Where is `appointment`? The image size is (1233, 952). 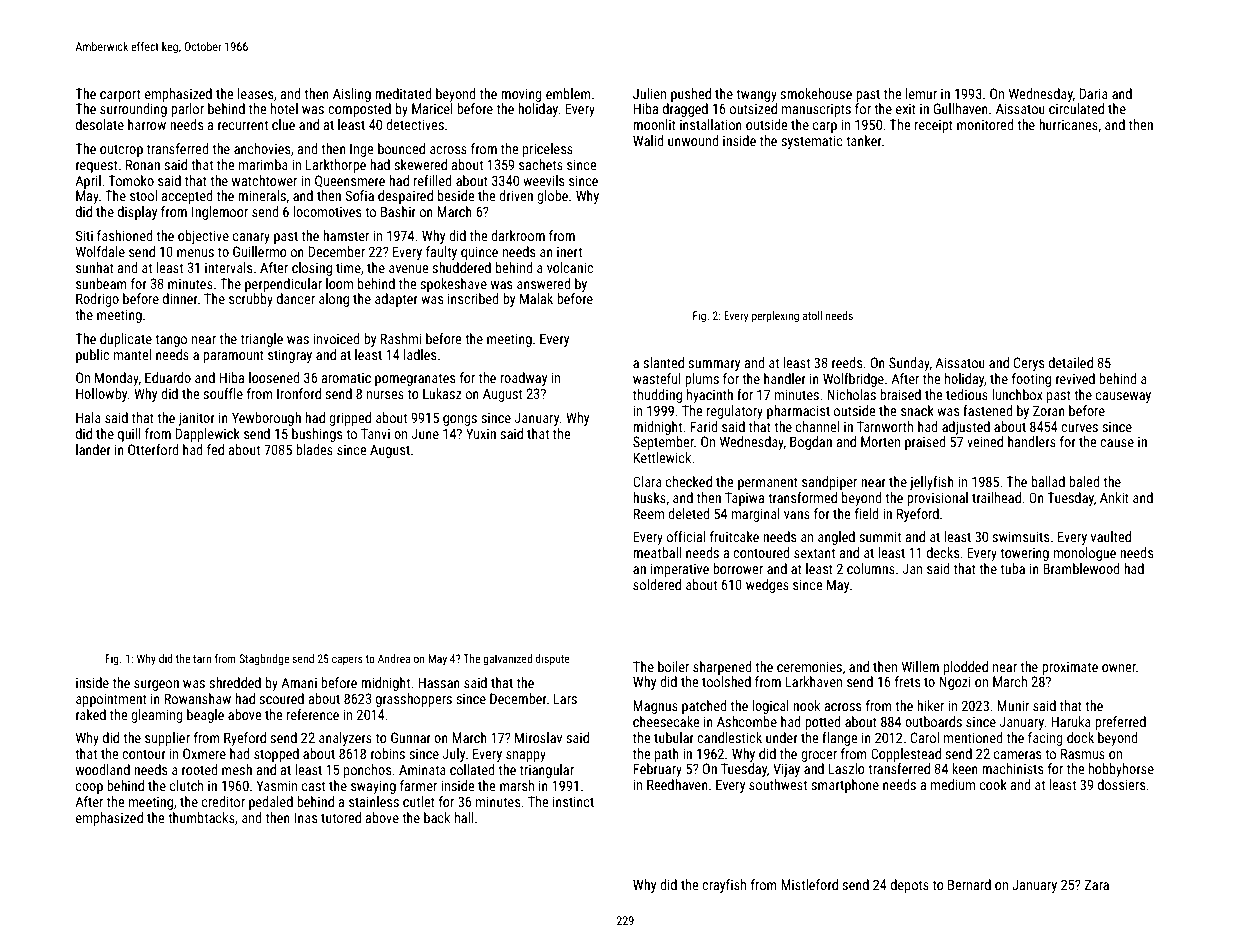 appointment is located at coordinates (111, 700).
